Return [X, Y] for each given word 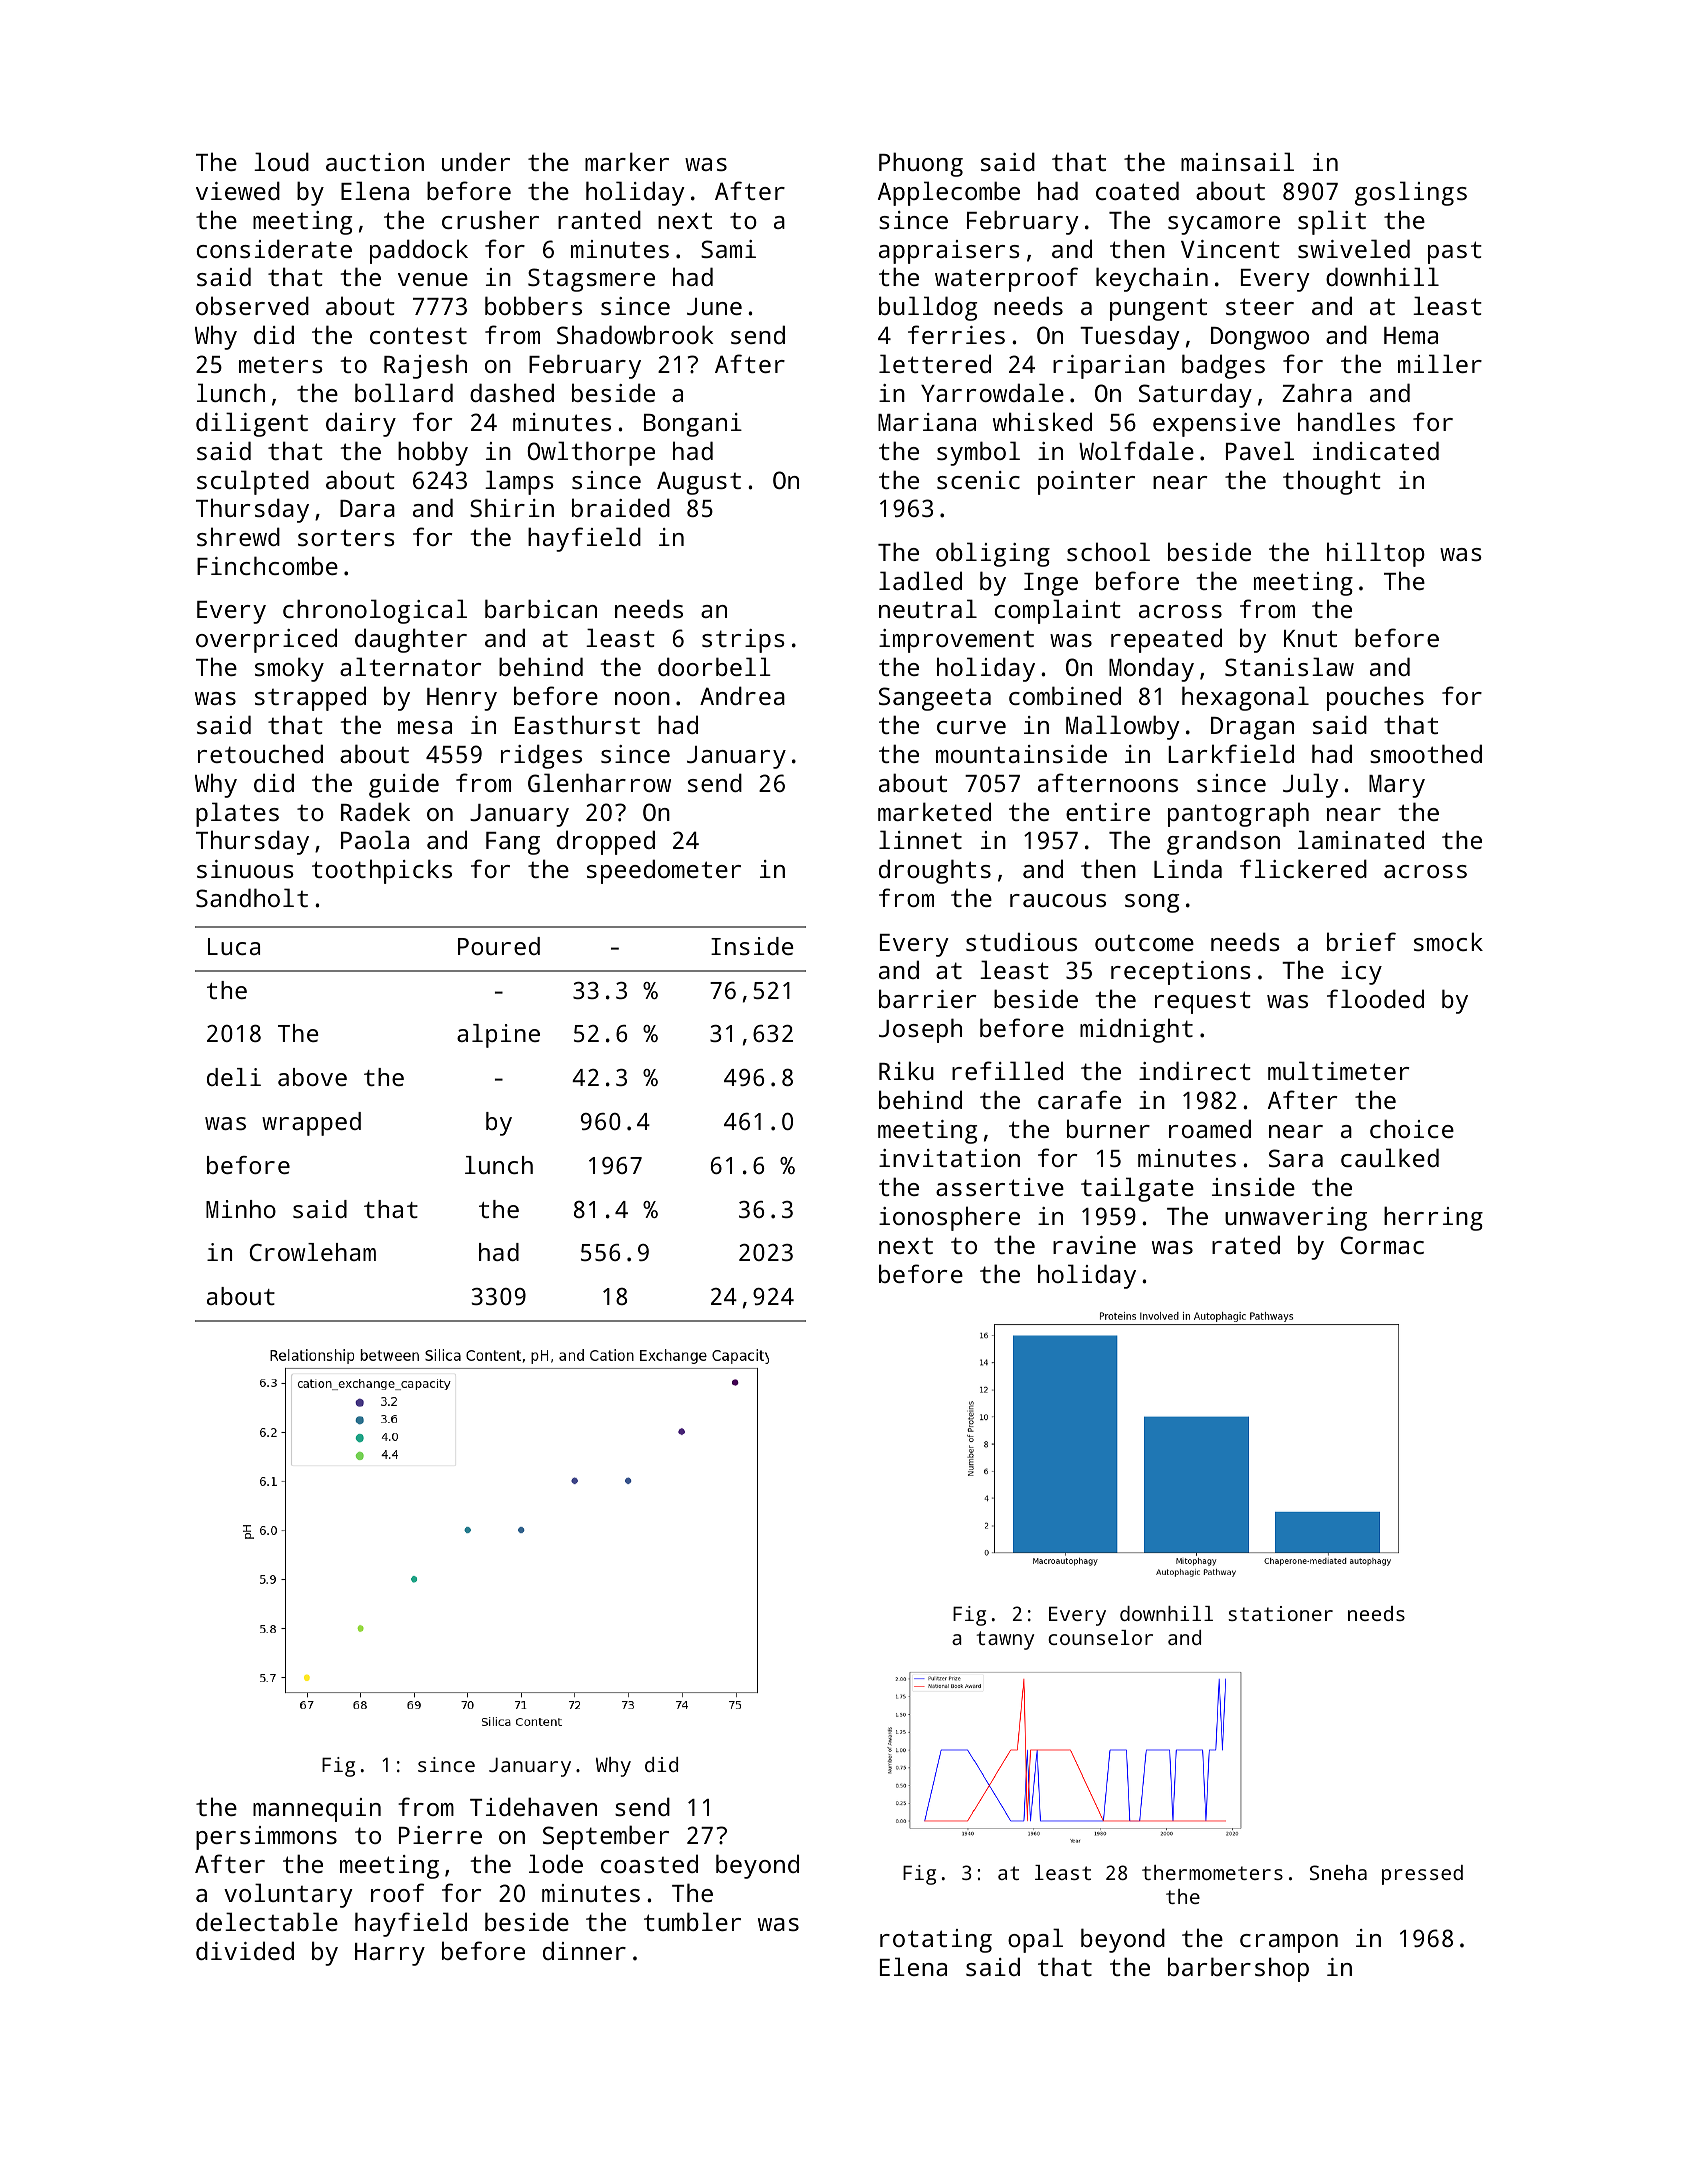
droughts [935, 871]
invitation [949, 1158]
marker [627, 161]
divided [245, 1950]
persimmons [266, 1838]
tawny [1005, 1640]
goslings [1411, 193]
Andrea [742, 695]
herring [1433, 1218]
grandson [1223, 842]
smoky [289, 669]
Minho [241, 1209]
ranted [599, 219]
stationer [1280, 1613]
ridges [541, 756]
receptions [1181, 973]
